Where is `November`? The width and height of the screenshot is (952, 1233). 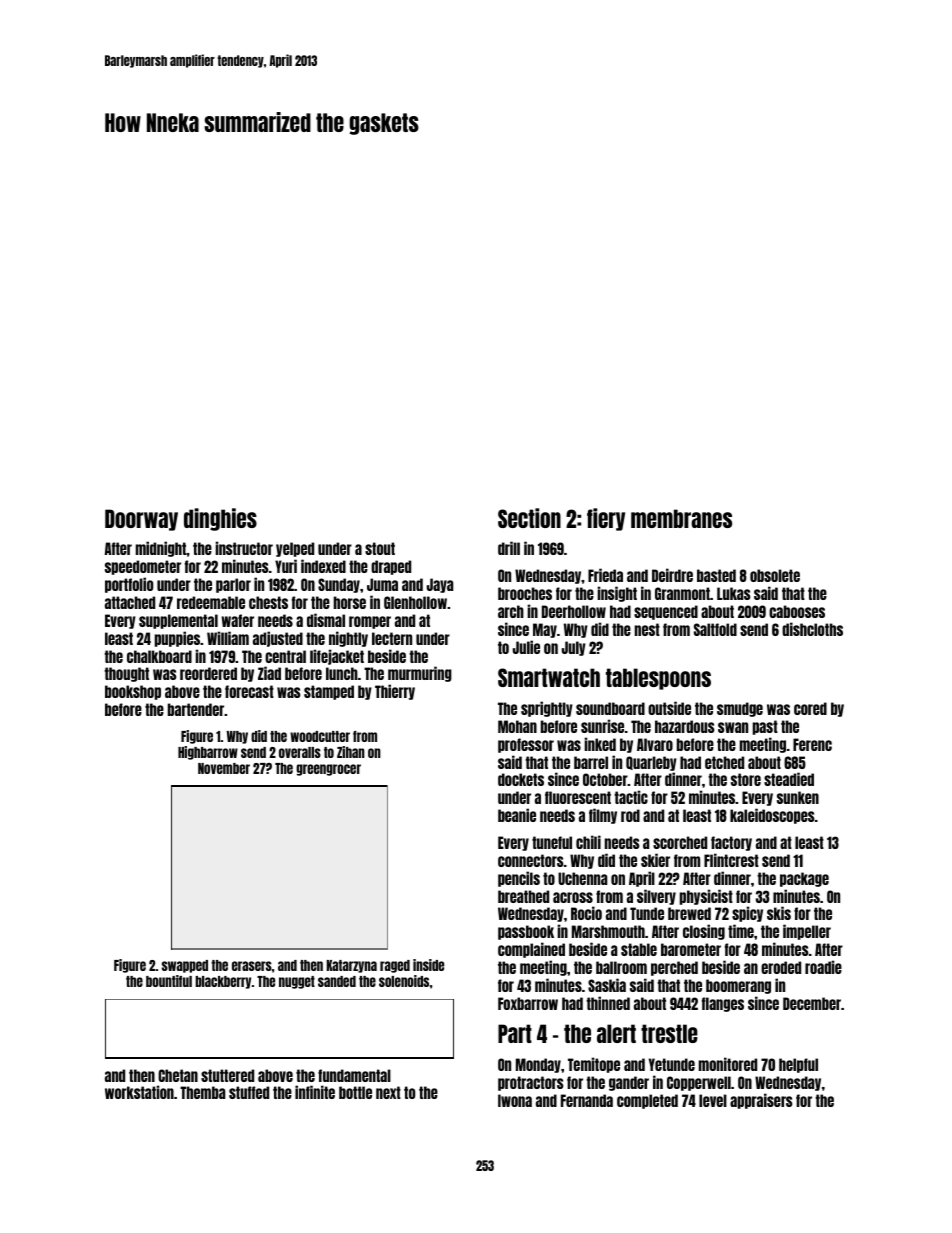
November is located at coordinates (224, 768).
